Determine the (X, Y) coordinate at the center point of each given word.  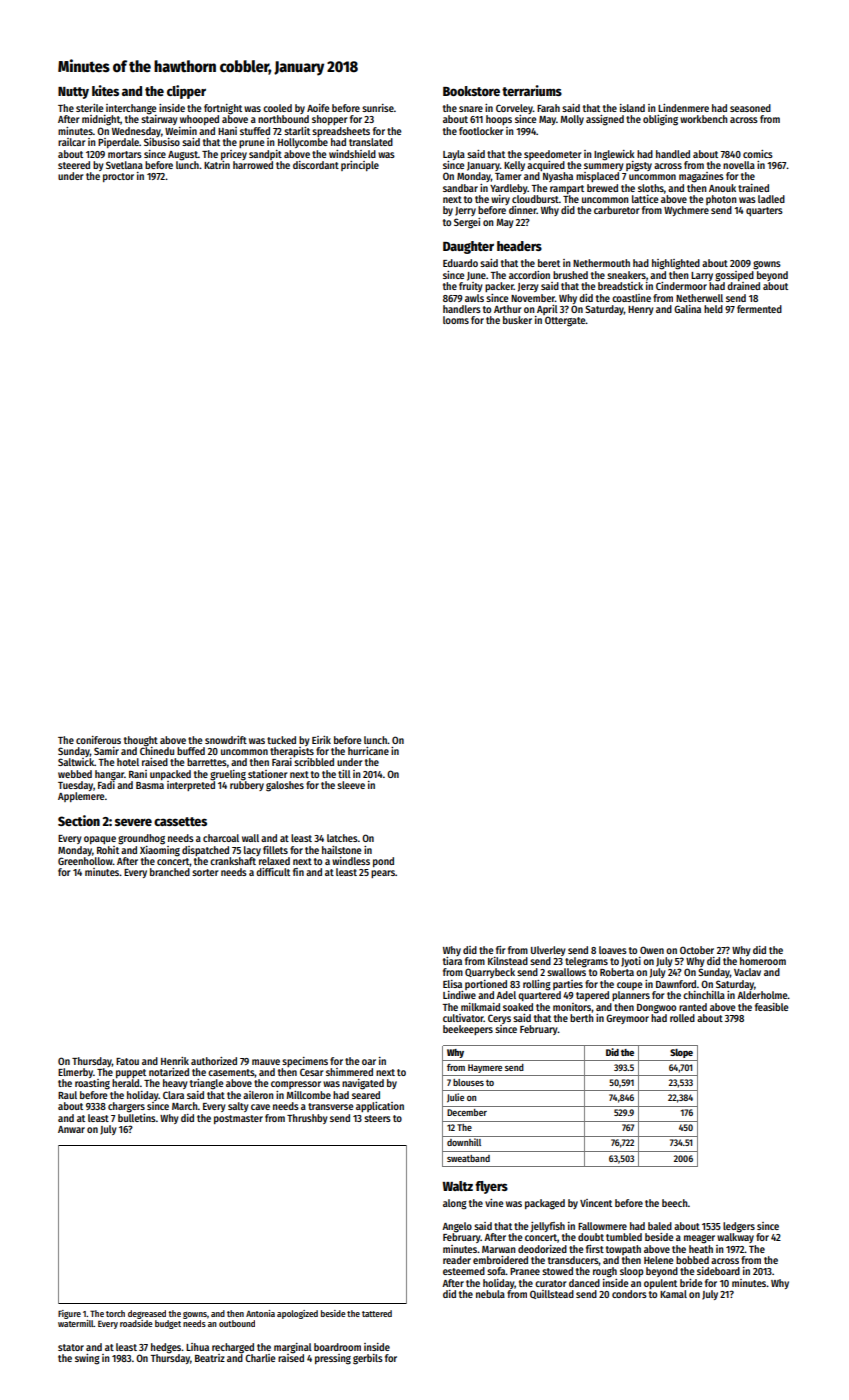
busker (517, 320)
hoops (499, 120)
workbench (704, 119)
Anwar (71, 1129)
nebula (490, 1294)
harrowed (253, 165)
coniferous (98, 740)
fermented (759, 309)
